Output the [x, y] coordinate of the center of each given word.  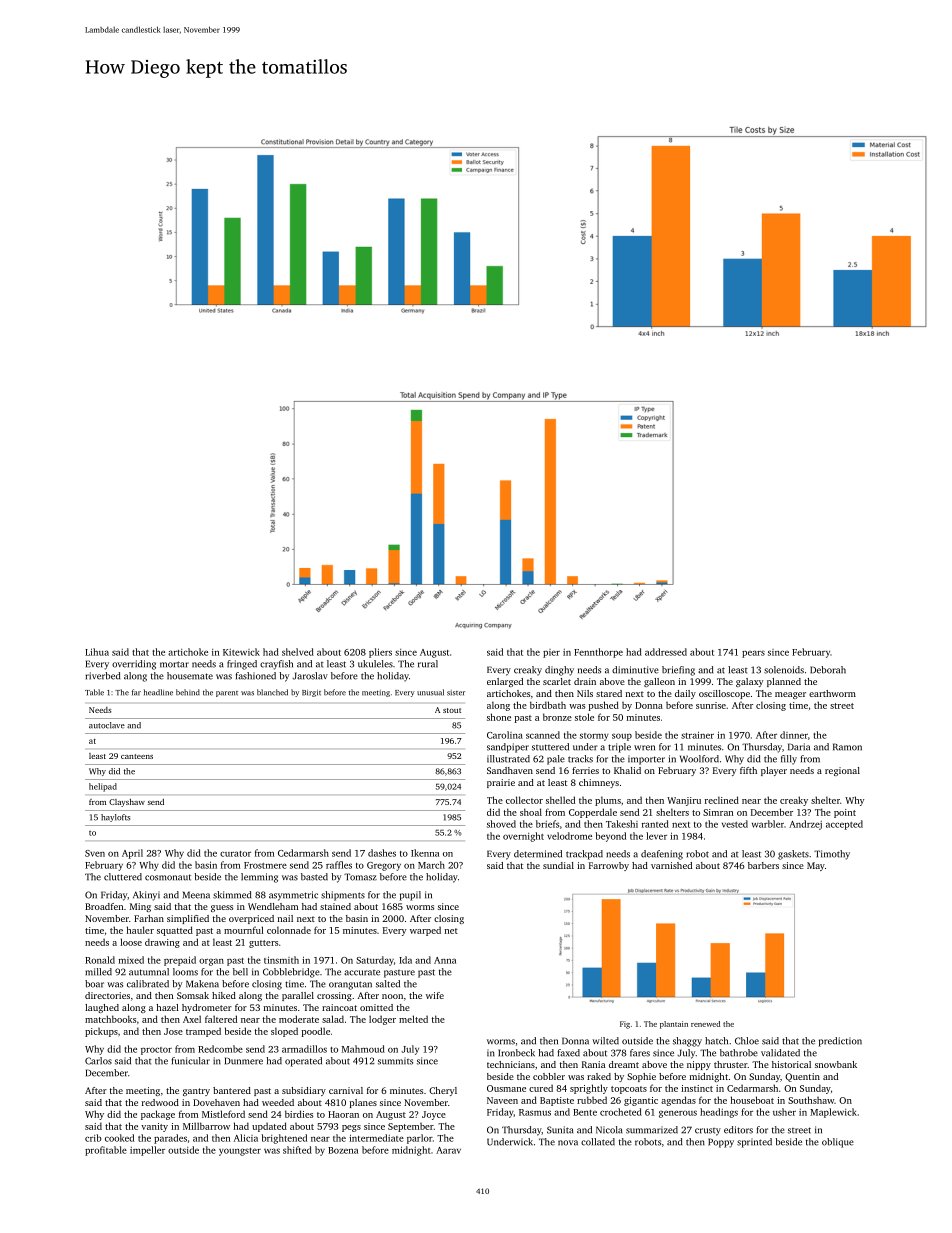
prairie [501, 783]
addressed [666, 652]
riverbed [102, 676]
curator [235, 854]
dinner [794, 735]
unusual [430, 692]
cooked [119, 1138]
